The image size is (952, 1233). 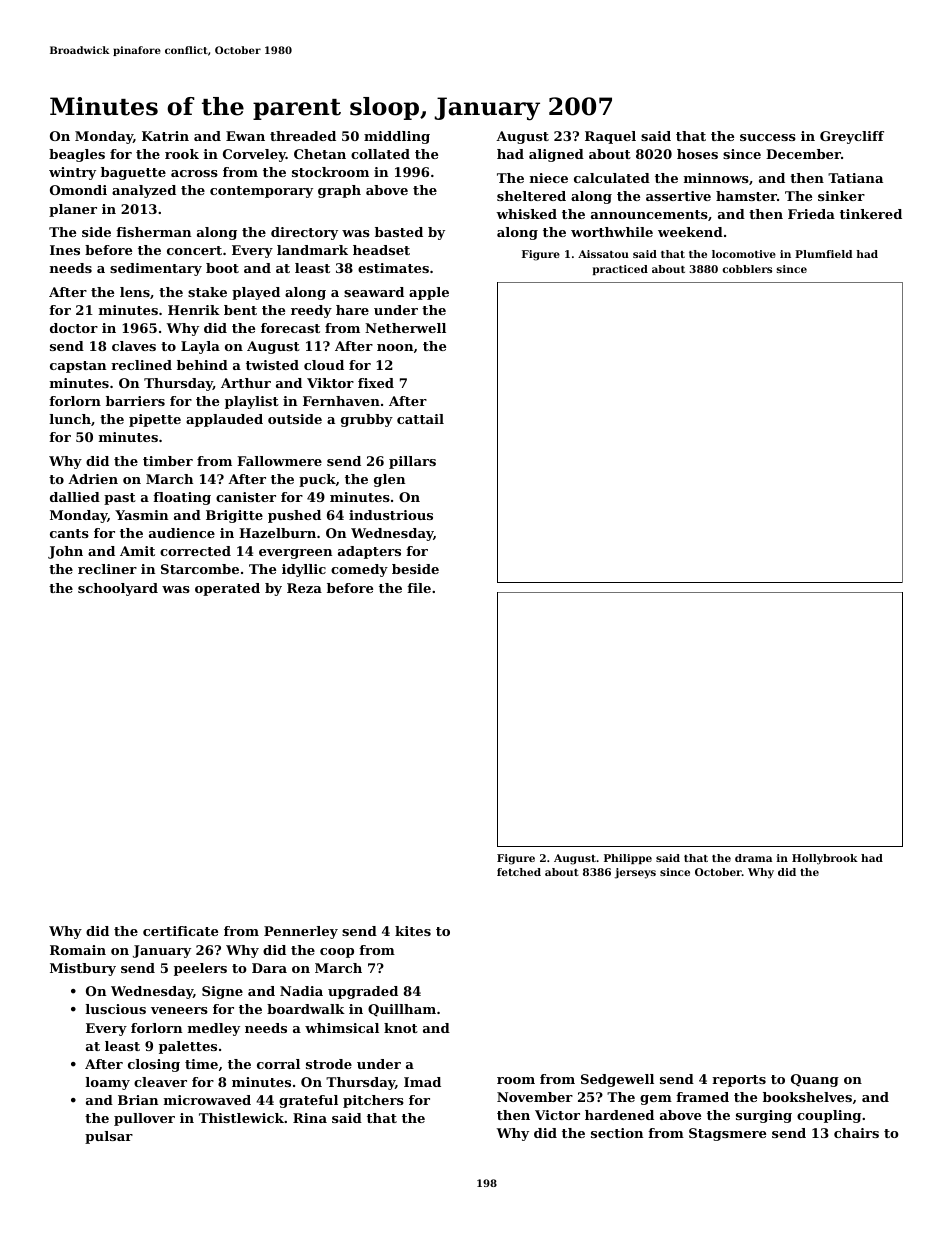 I want to click on cattail, so click(x=420, y=419).
